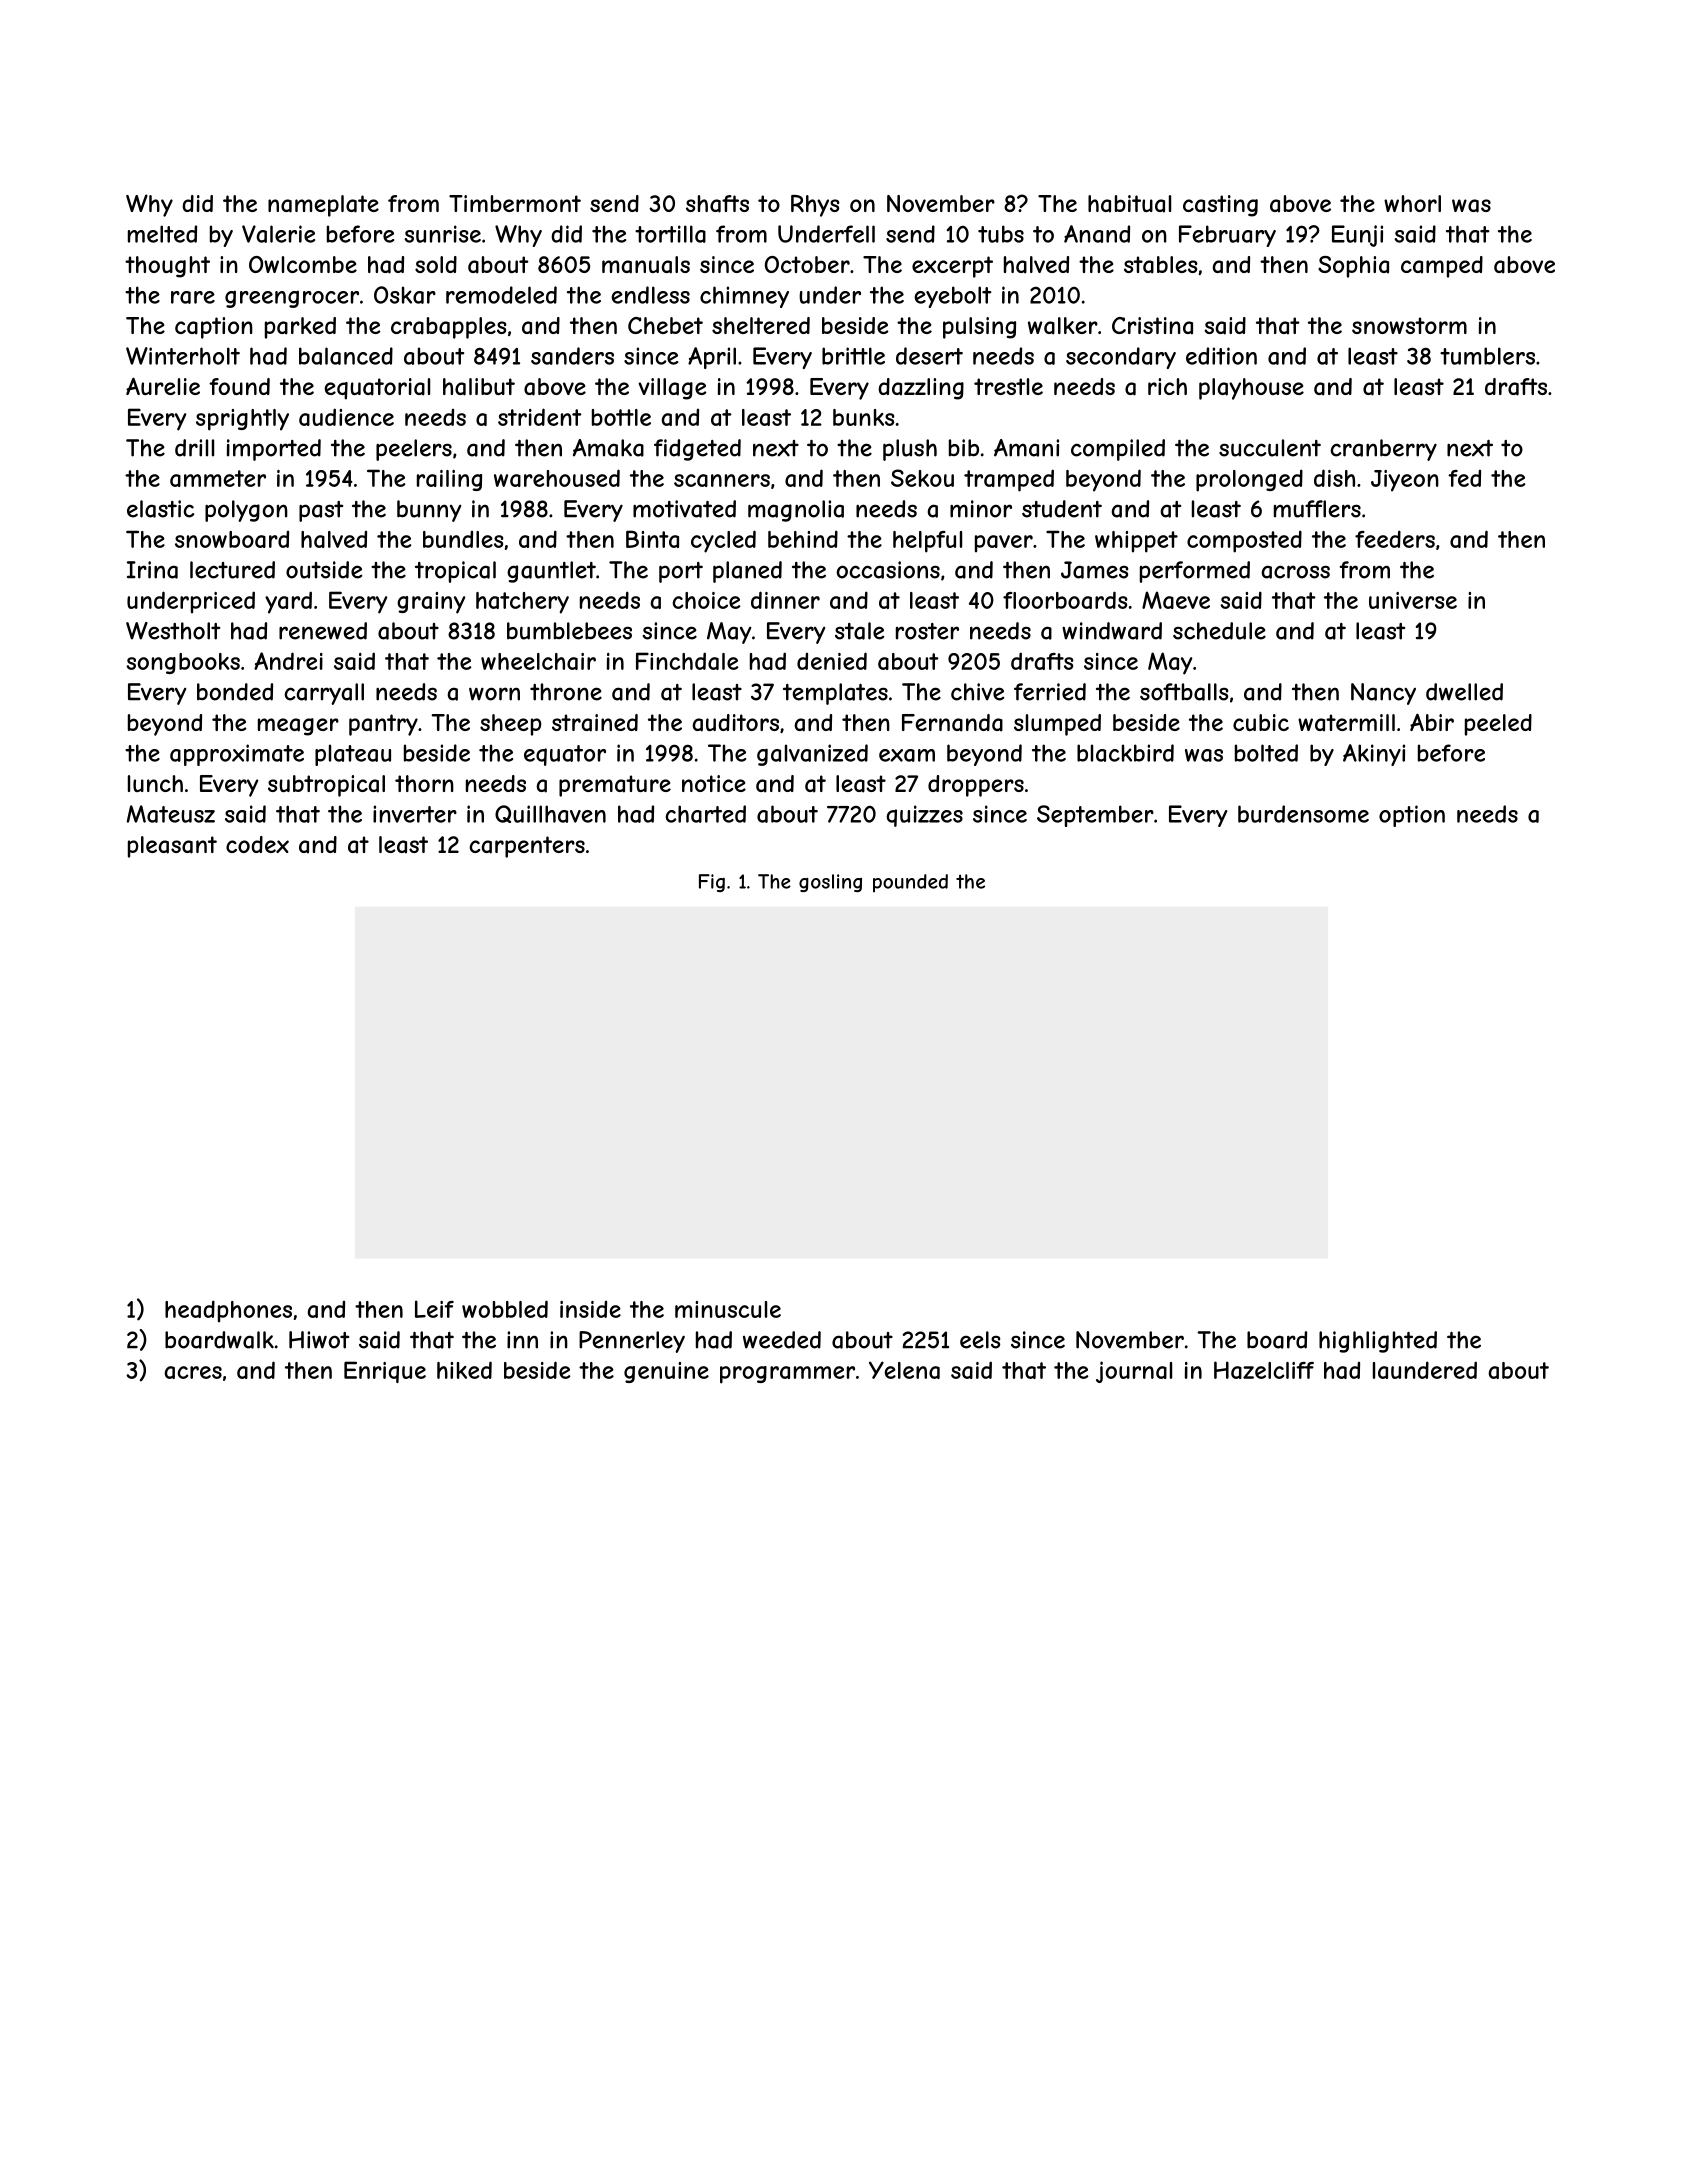  Describe the element at coordinates (904, 1370) in the document. I see `Yelena` at that location.
